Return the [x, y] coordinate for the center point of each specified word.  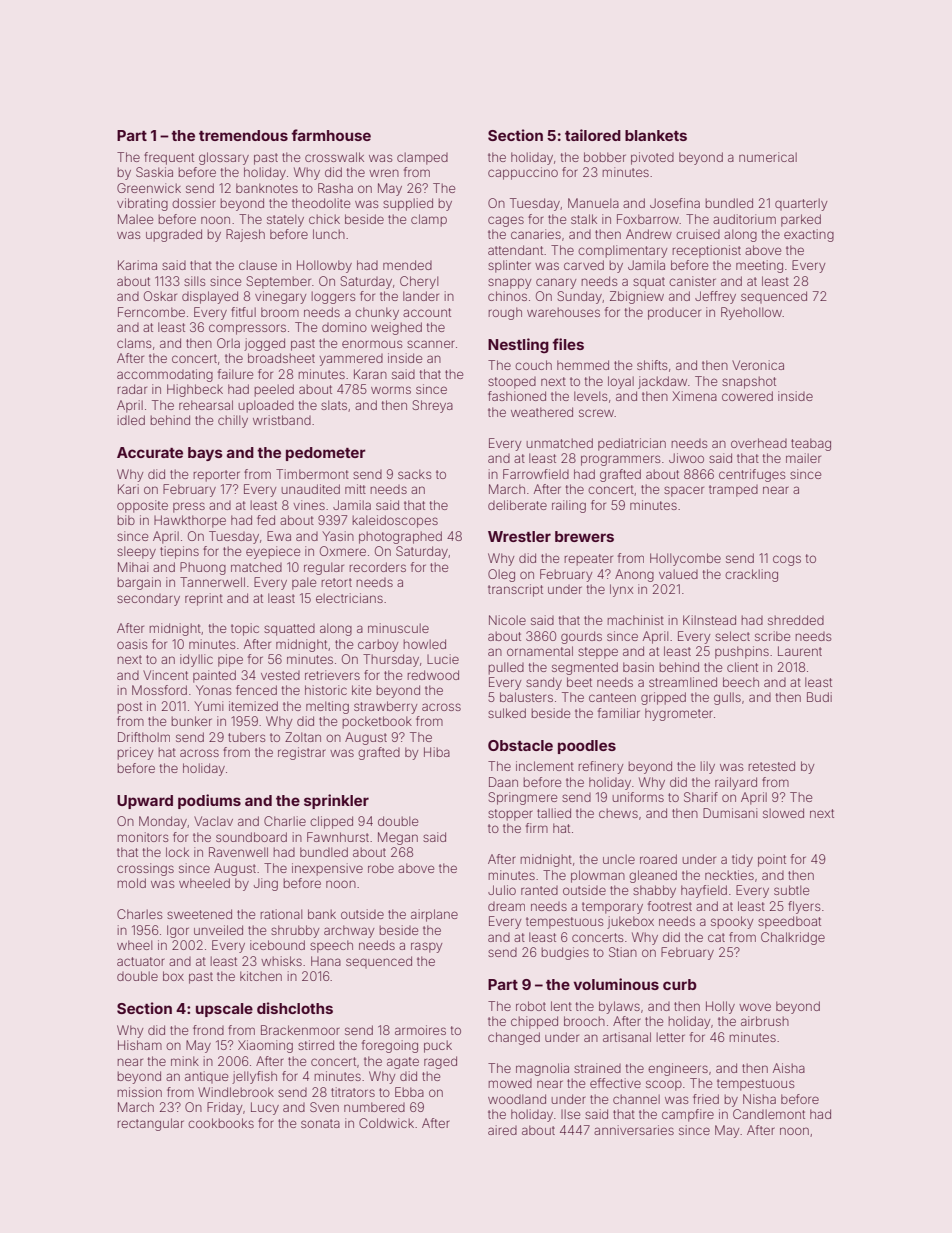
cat [716, 937]
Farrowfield [536, 474]
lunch [329, 234]
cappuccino [523, 173]
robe [381, 868]
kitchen [261, 976]
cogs [787, 560]
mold [132, 883]
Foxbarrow [648, 219]
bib [126, 520]
